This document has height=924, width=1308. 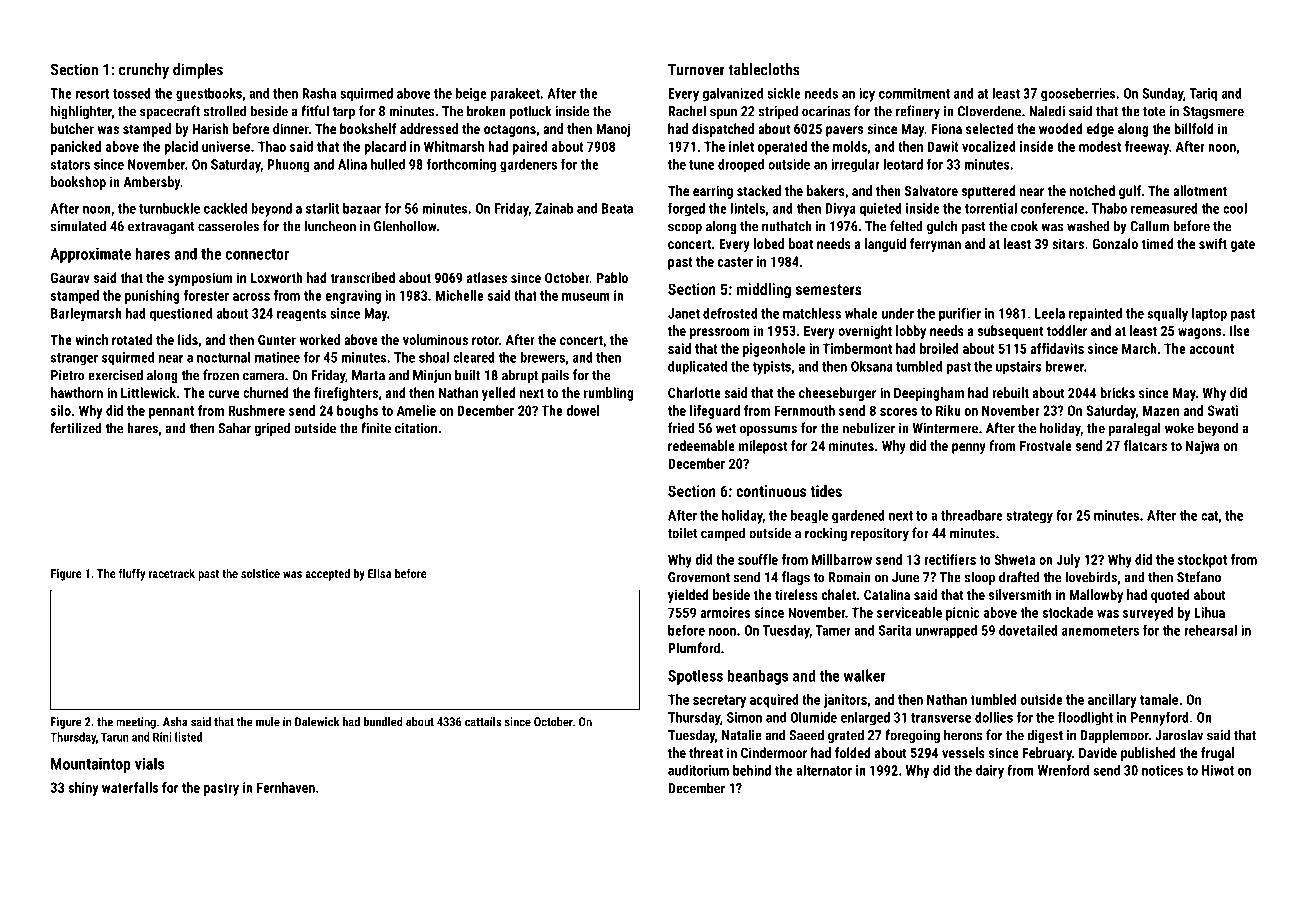 What do you see at coordinates (612, 277) in the document?
I see `Pablo` at bounding box center [612, 277].
